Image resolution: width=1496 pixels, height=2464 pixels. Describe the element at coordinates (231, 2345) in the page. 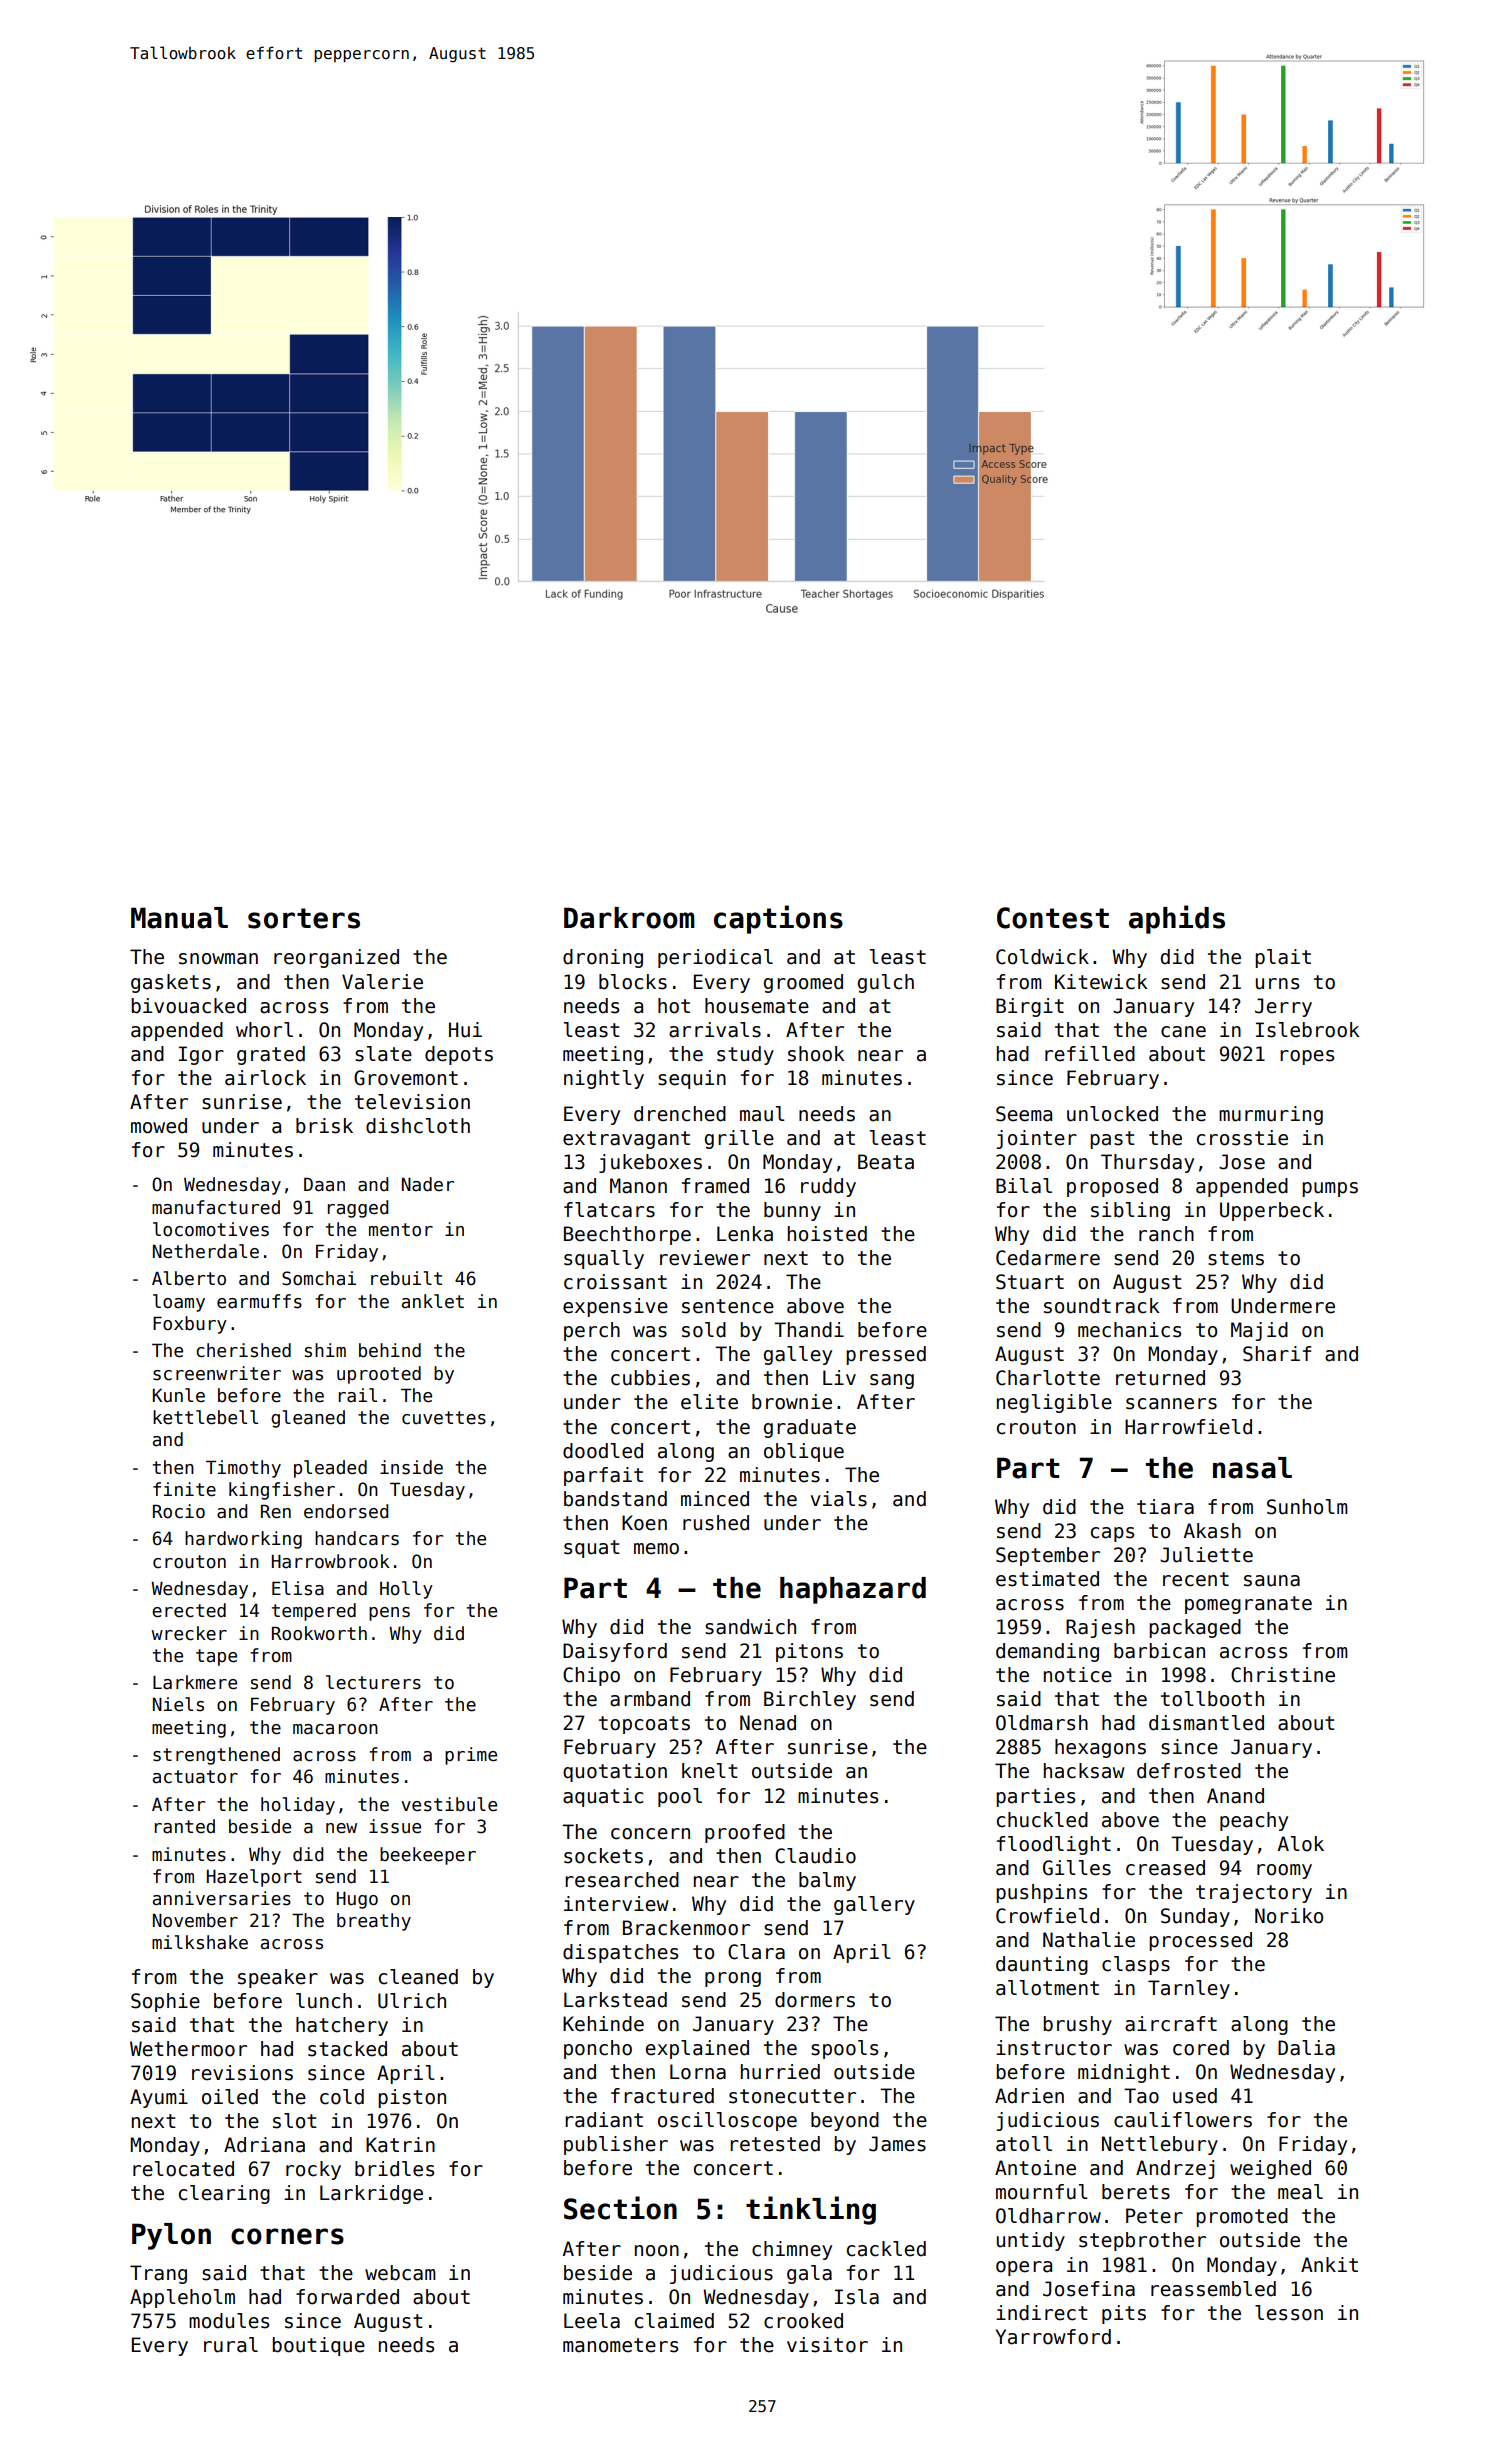

I see `rural` at that location.
